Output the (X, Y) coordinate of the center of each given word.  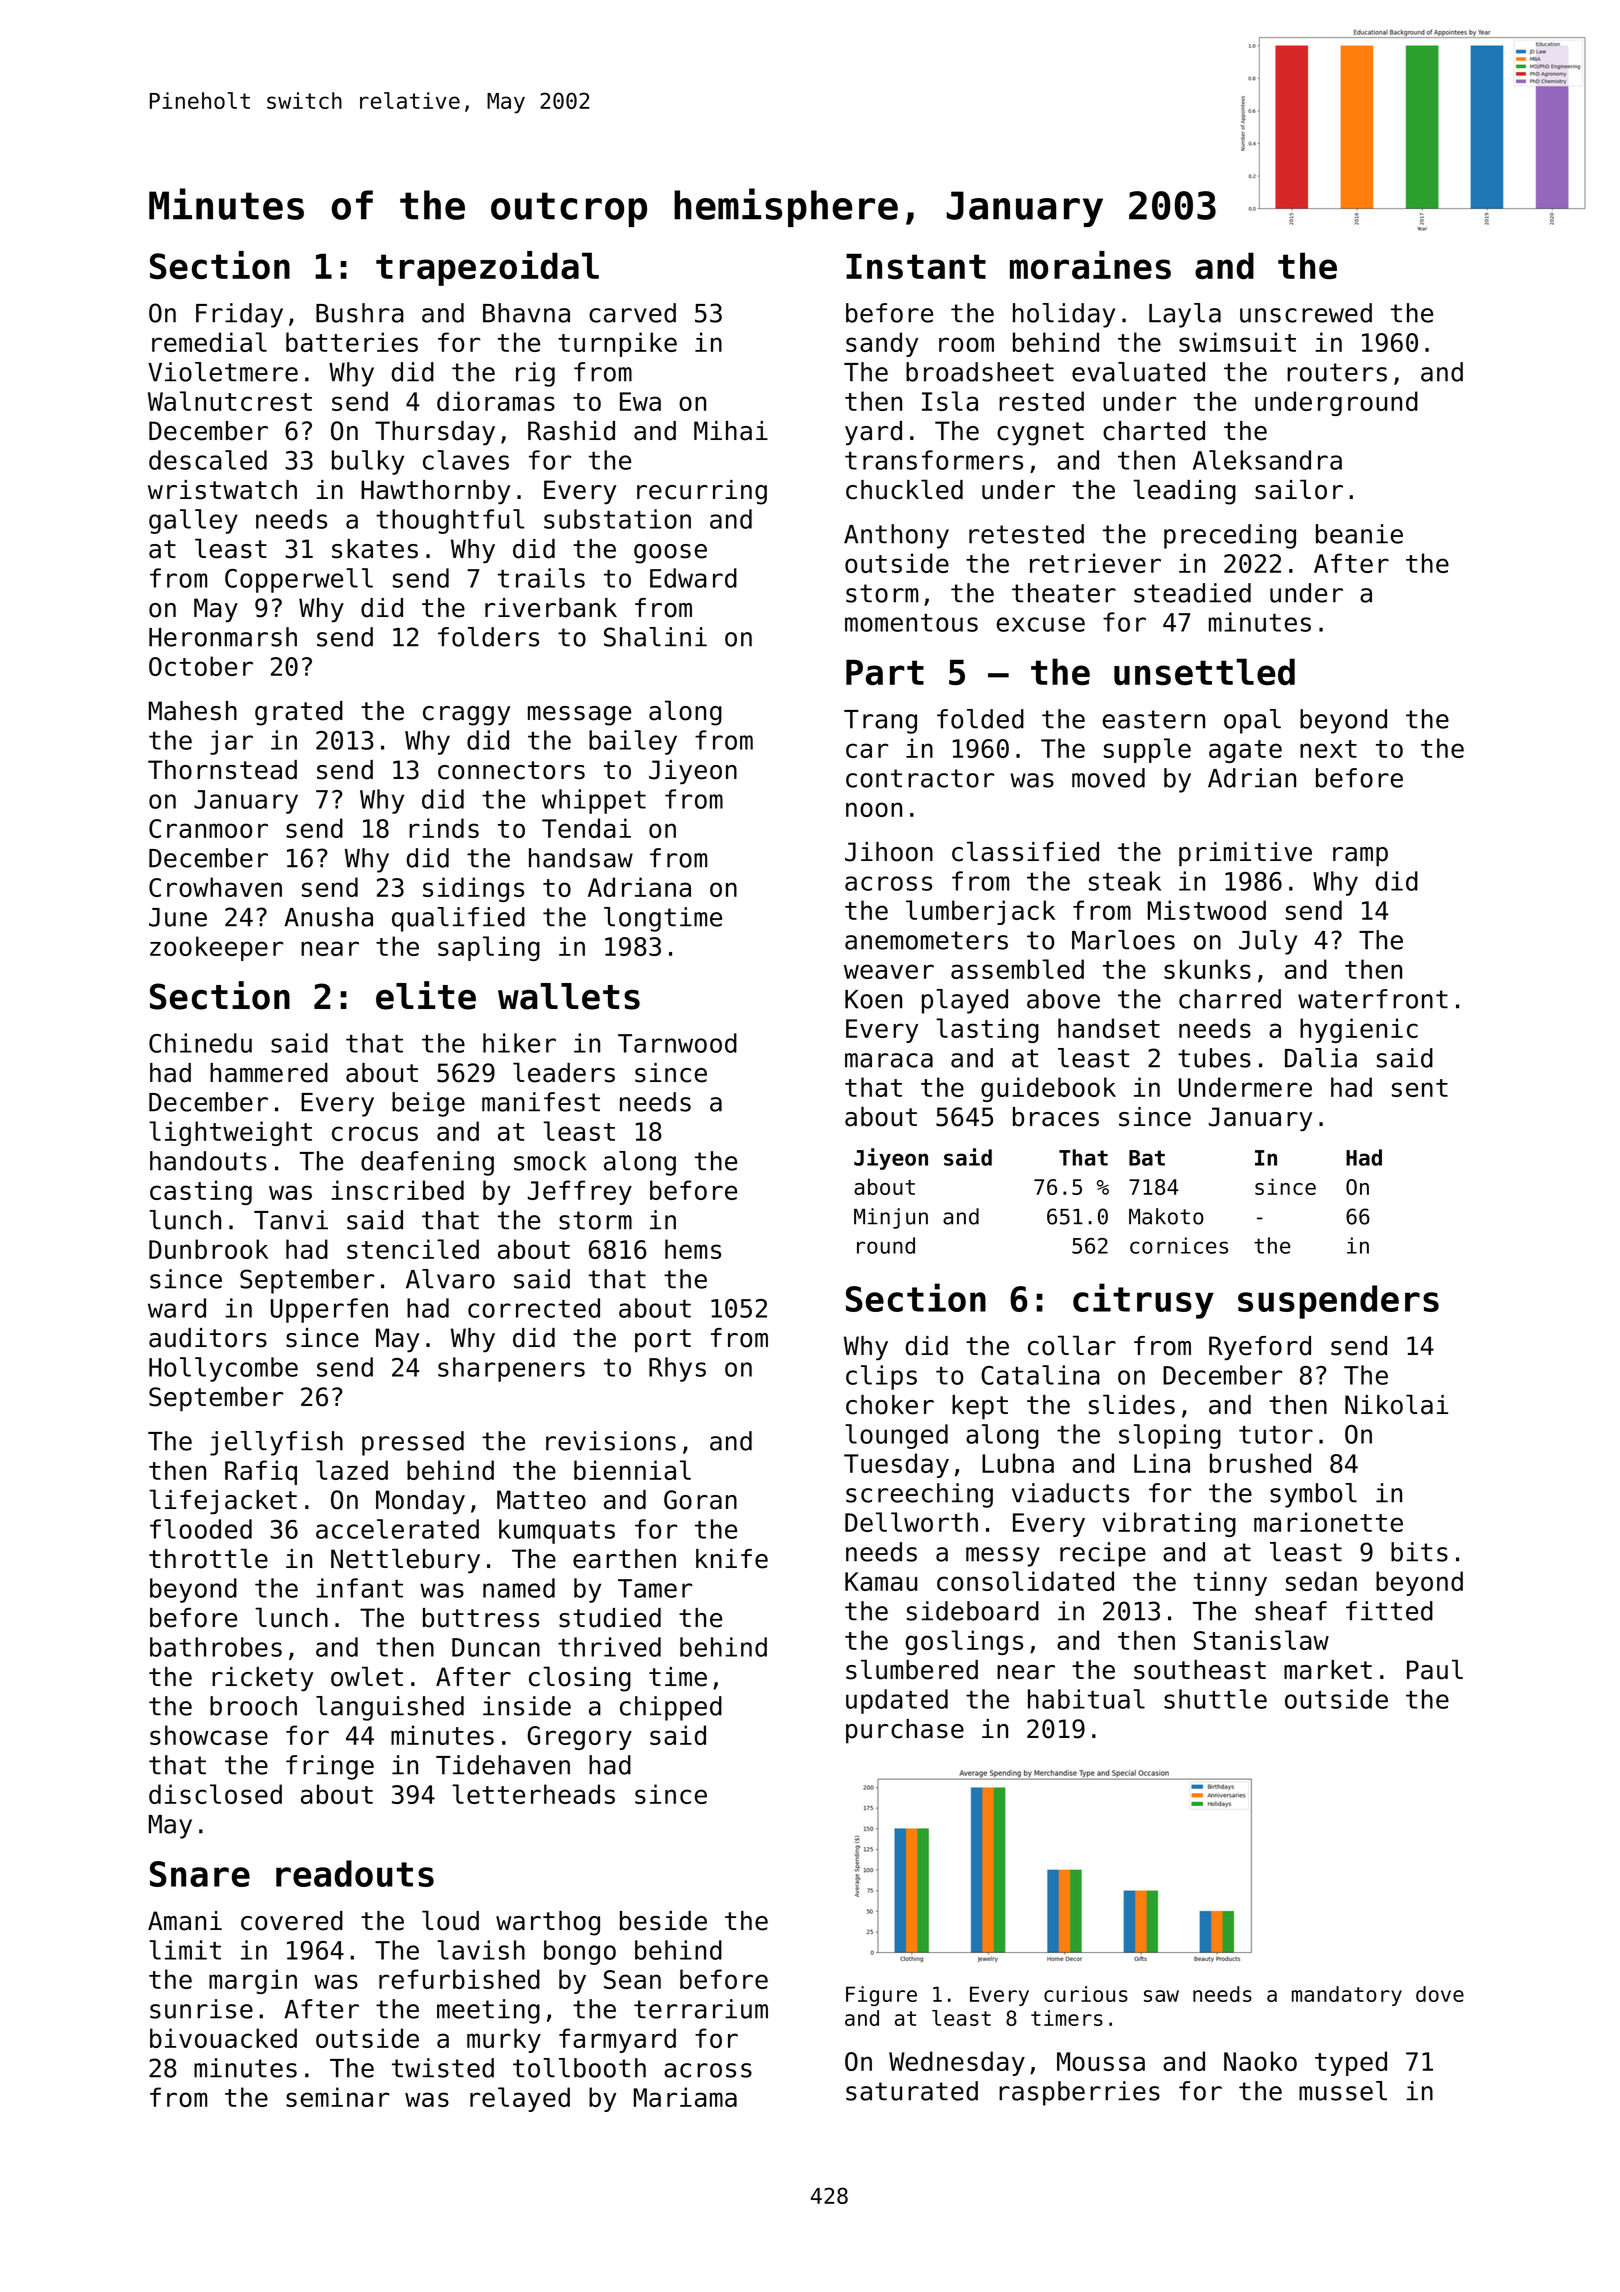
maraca (889, 1060)
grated (299, 713)
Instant (916, 266)
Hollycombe (223, 1369)
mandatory (1347, 1996)
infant (359, 1588)
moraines (1090, 265)
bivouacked (223, 2038)
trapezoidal (487, 268)
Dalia (1321, 1058)
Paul (1435, 1669)
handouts (208, 1161)
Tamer (655, 1588)
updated (897, 1701)
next (1328, 749)
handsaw (581, 858)
